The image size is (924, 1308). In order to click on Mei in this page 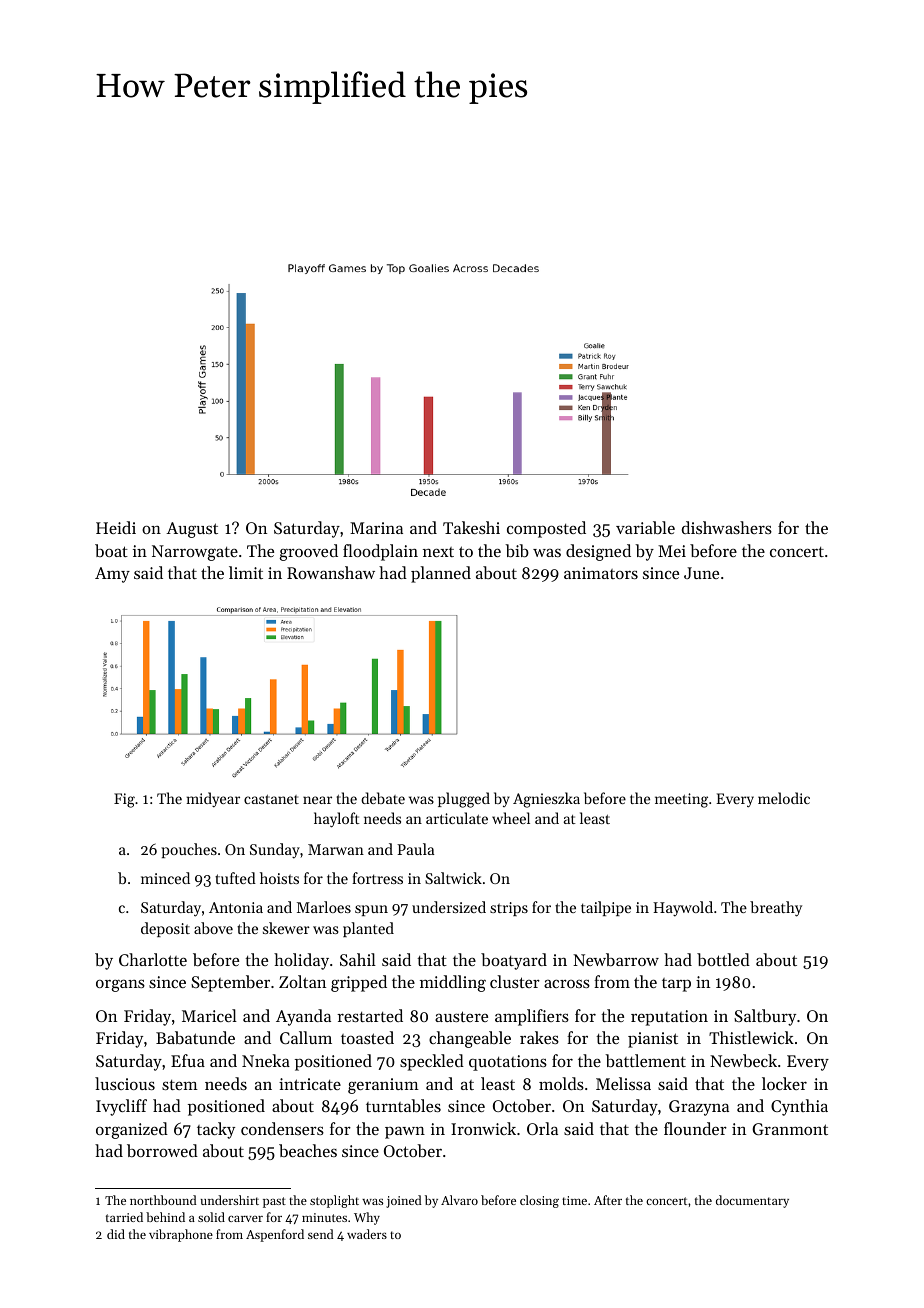, I will do `click(672, 551)`.
